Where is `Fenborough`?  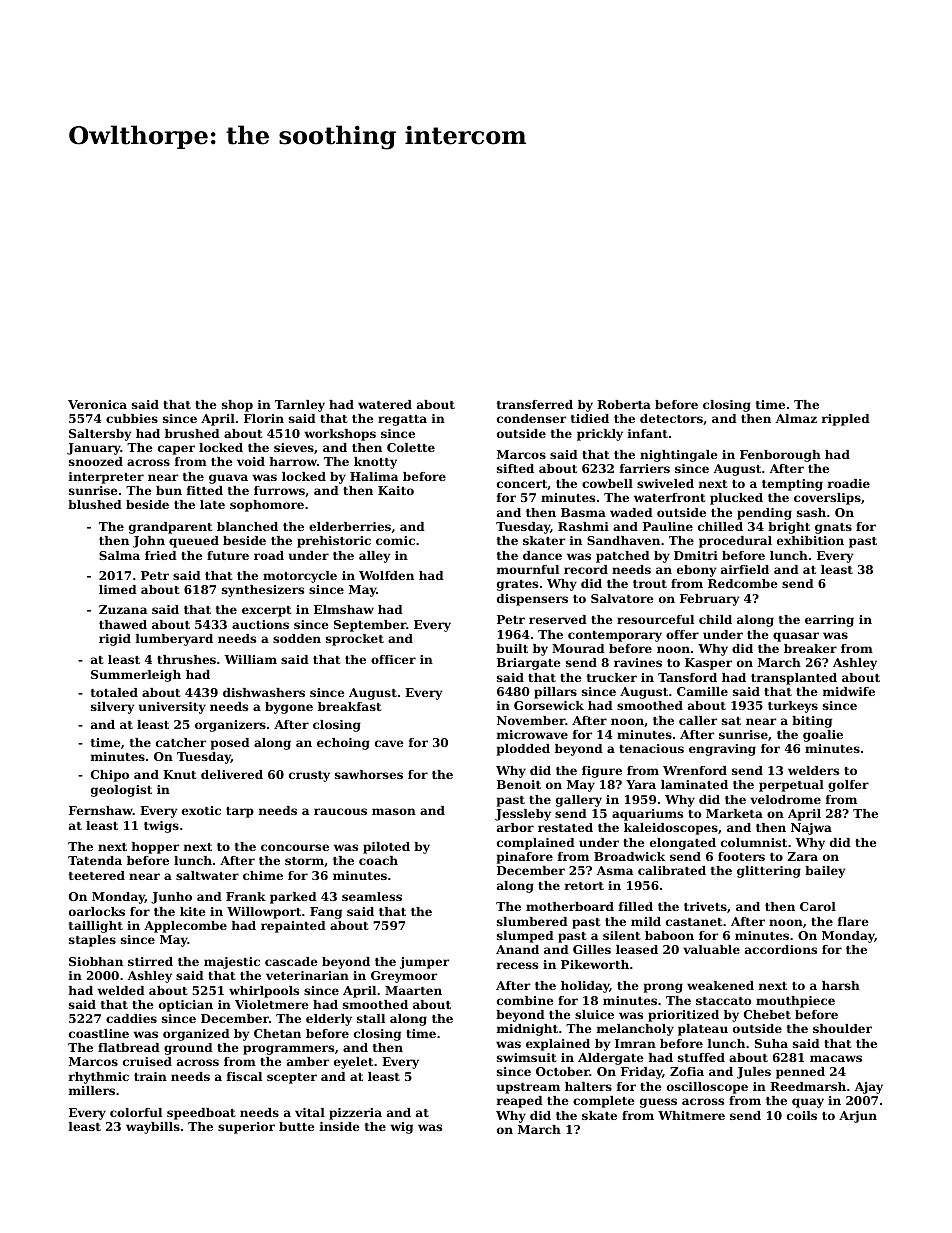
Fenborough is located at coordinates (780, 456).
